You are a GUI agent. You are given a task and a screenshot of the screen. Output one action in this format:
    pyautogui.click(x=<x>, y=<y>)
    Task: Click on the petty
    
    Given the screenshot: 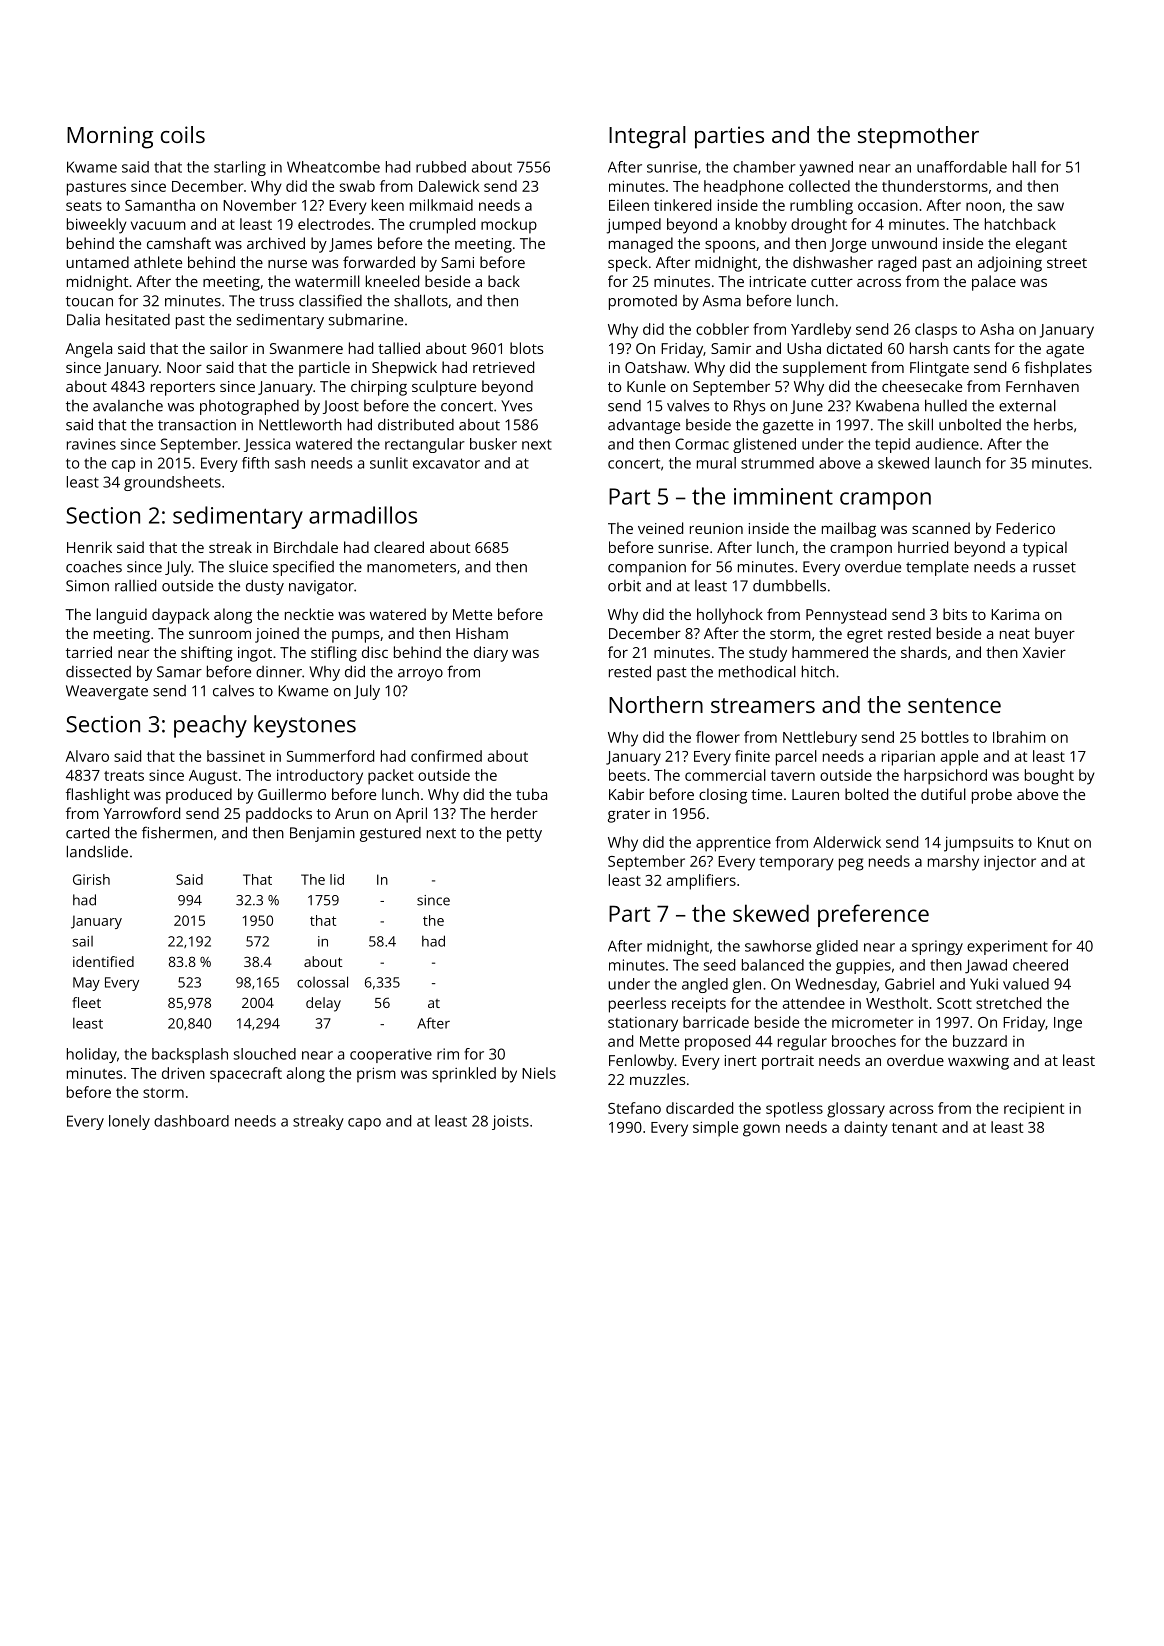 What is the action you would take?
    pyautogui.click(x=524, y=835)
